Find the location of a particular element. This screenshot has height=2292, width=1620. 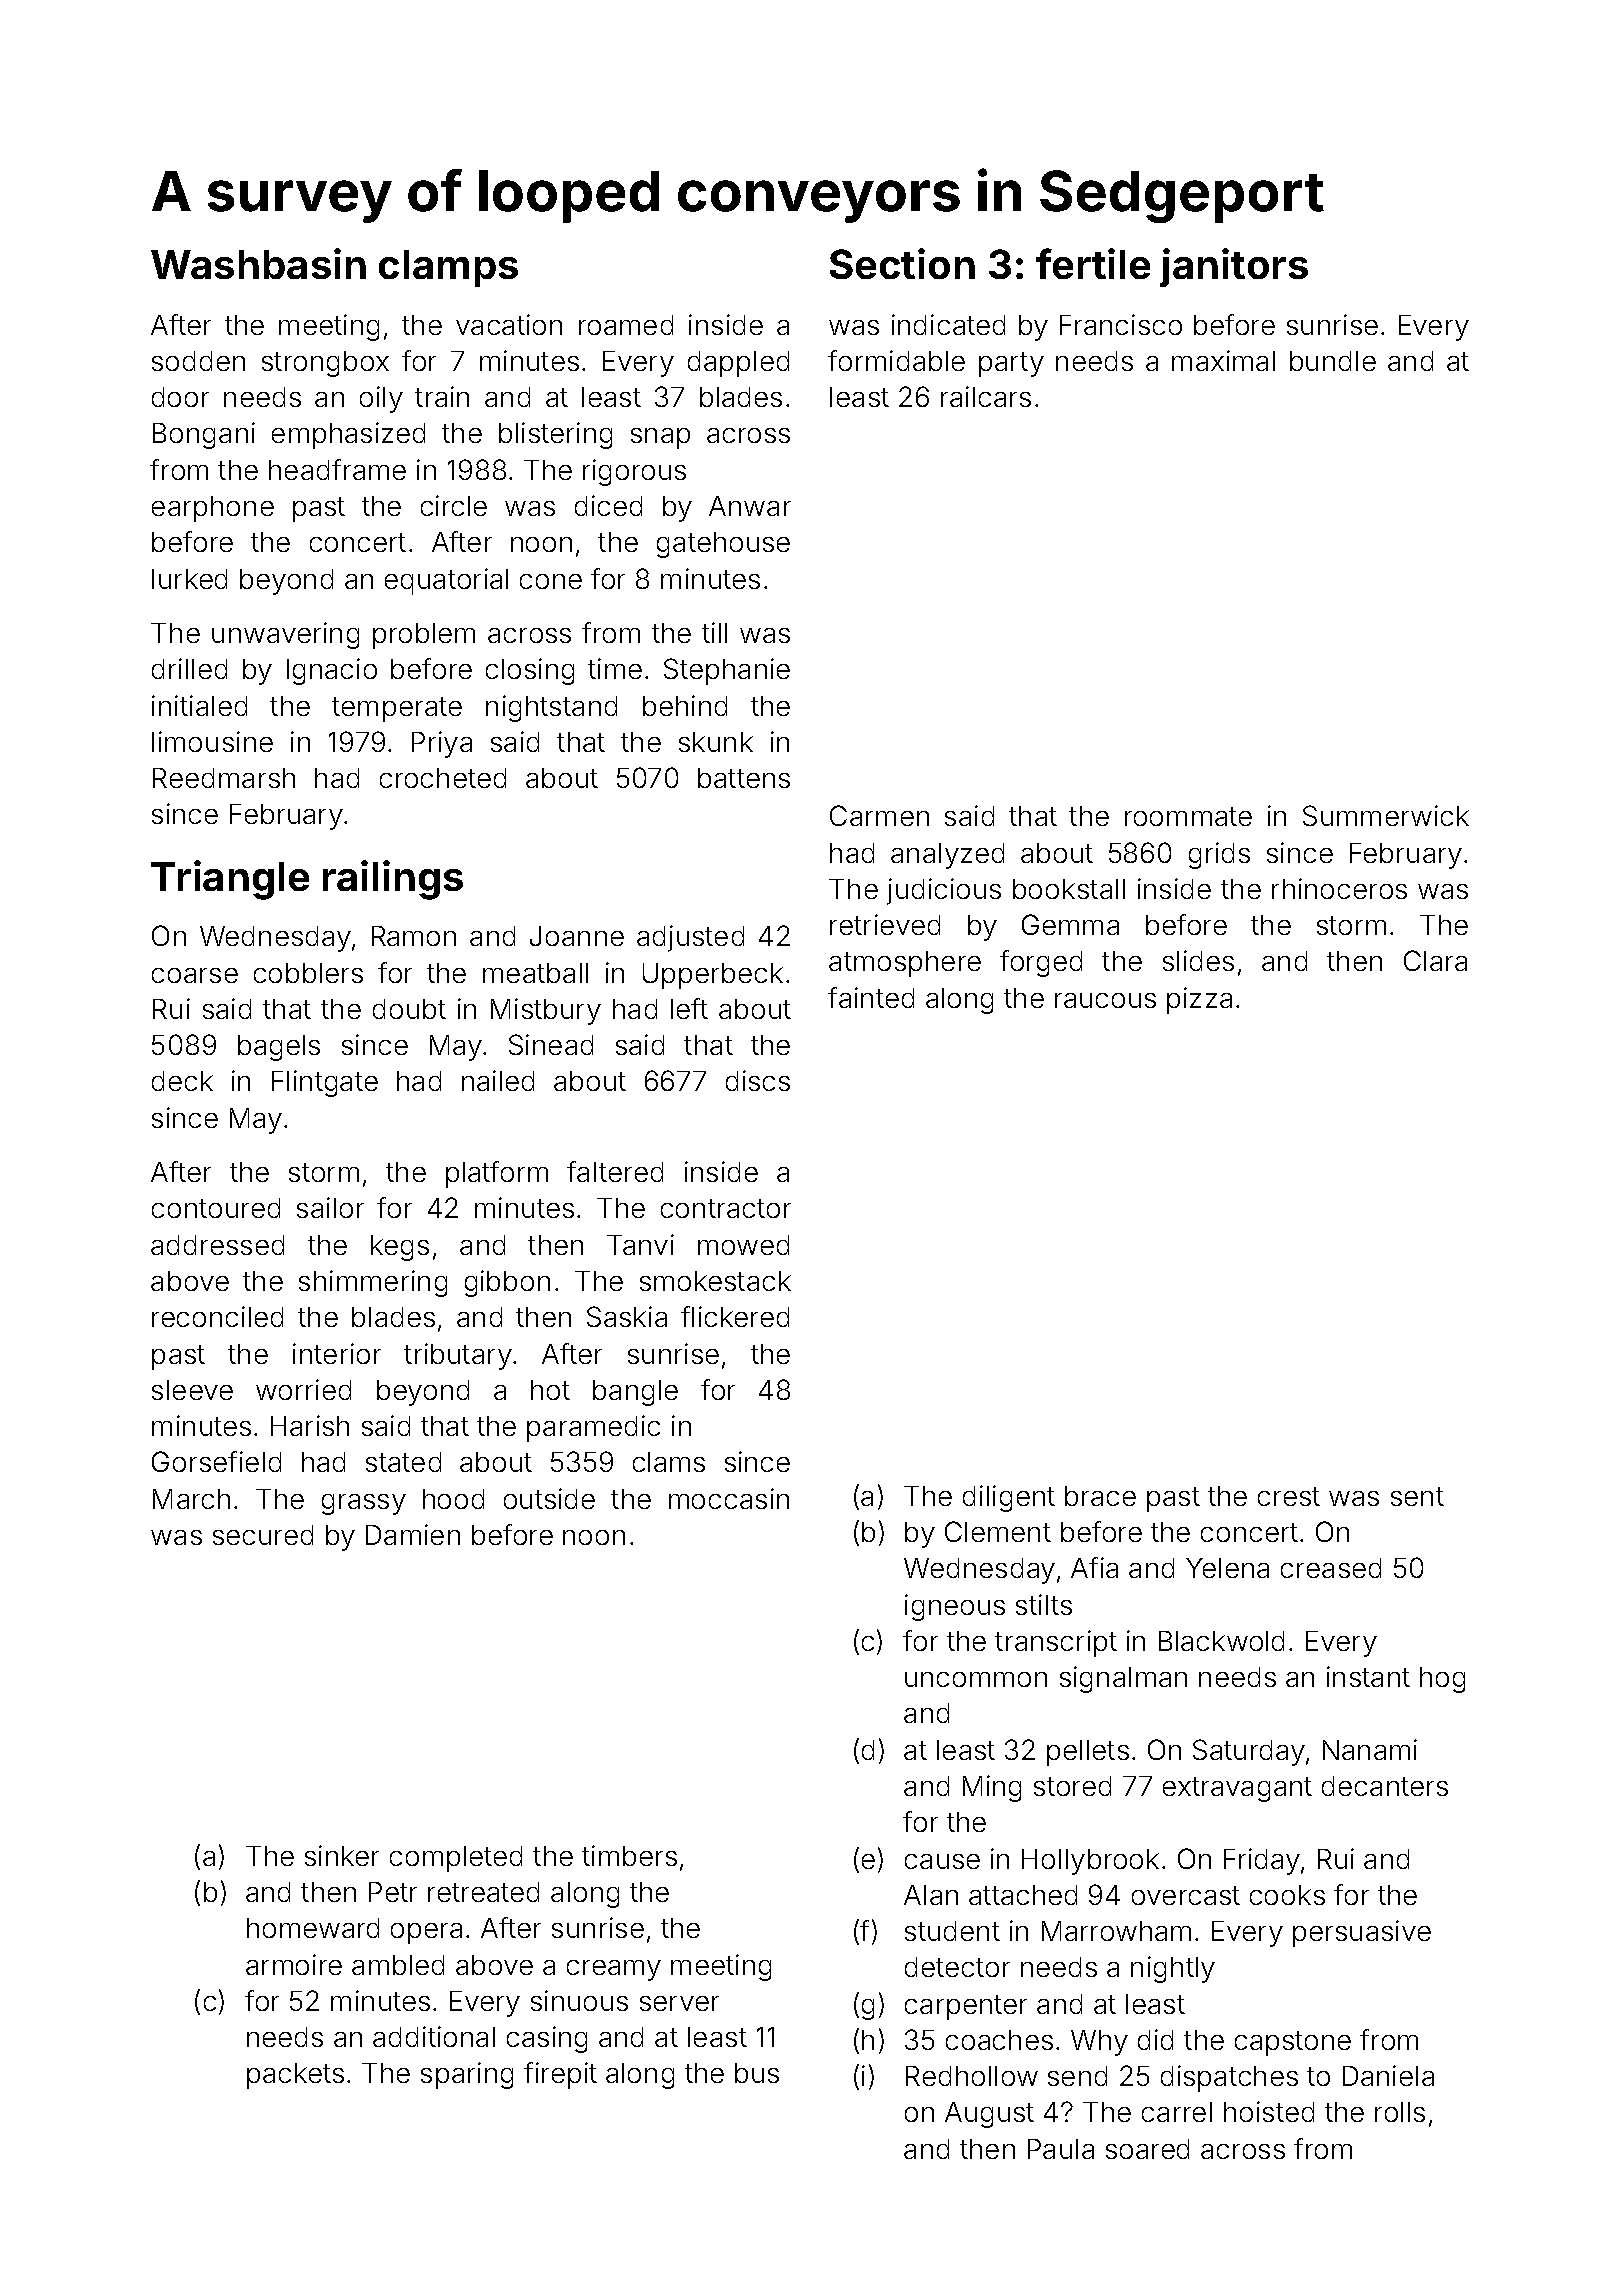

Section is located at coordinates (902, 263).
